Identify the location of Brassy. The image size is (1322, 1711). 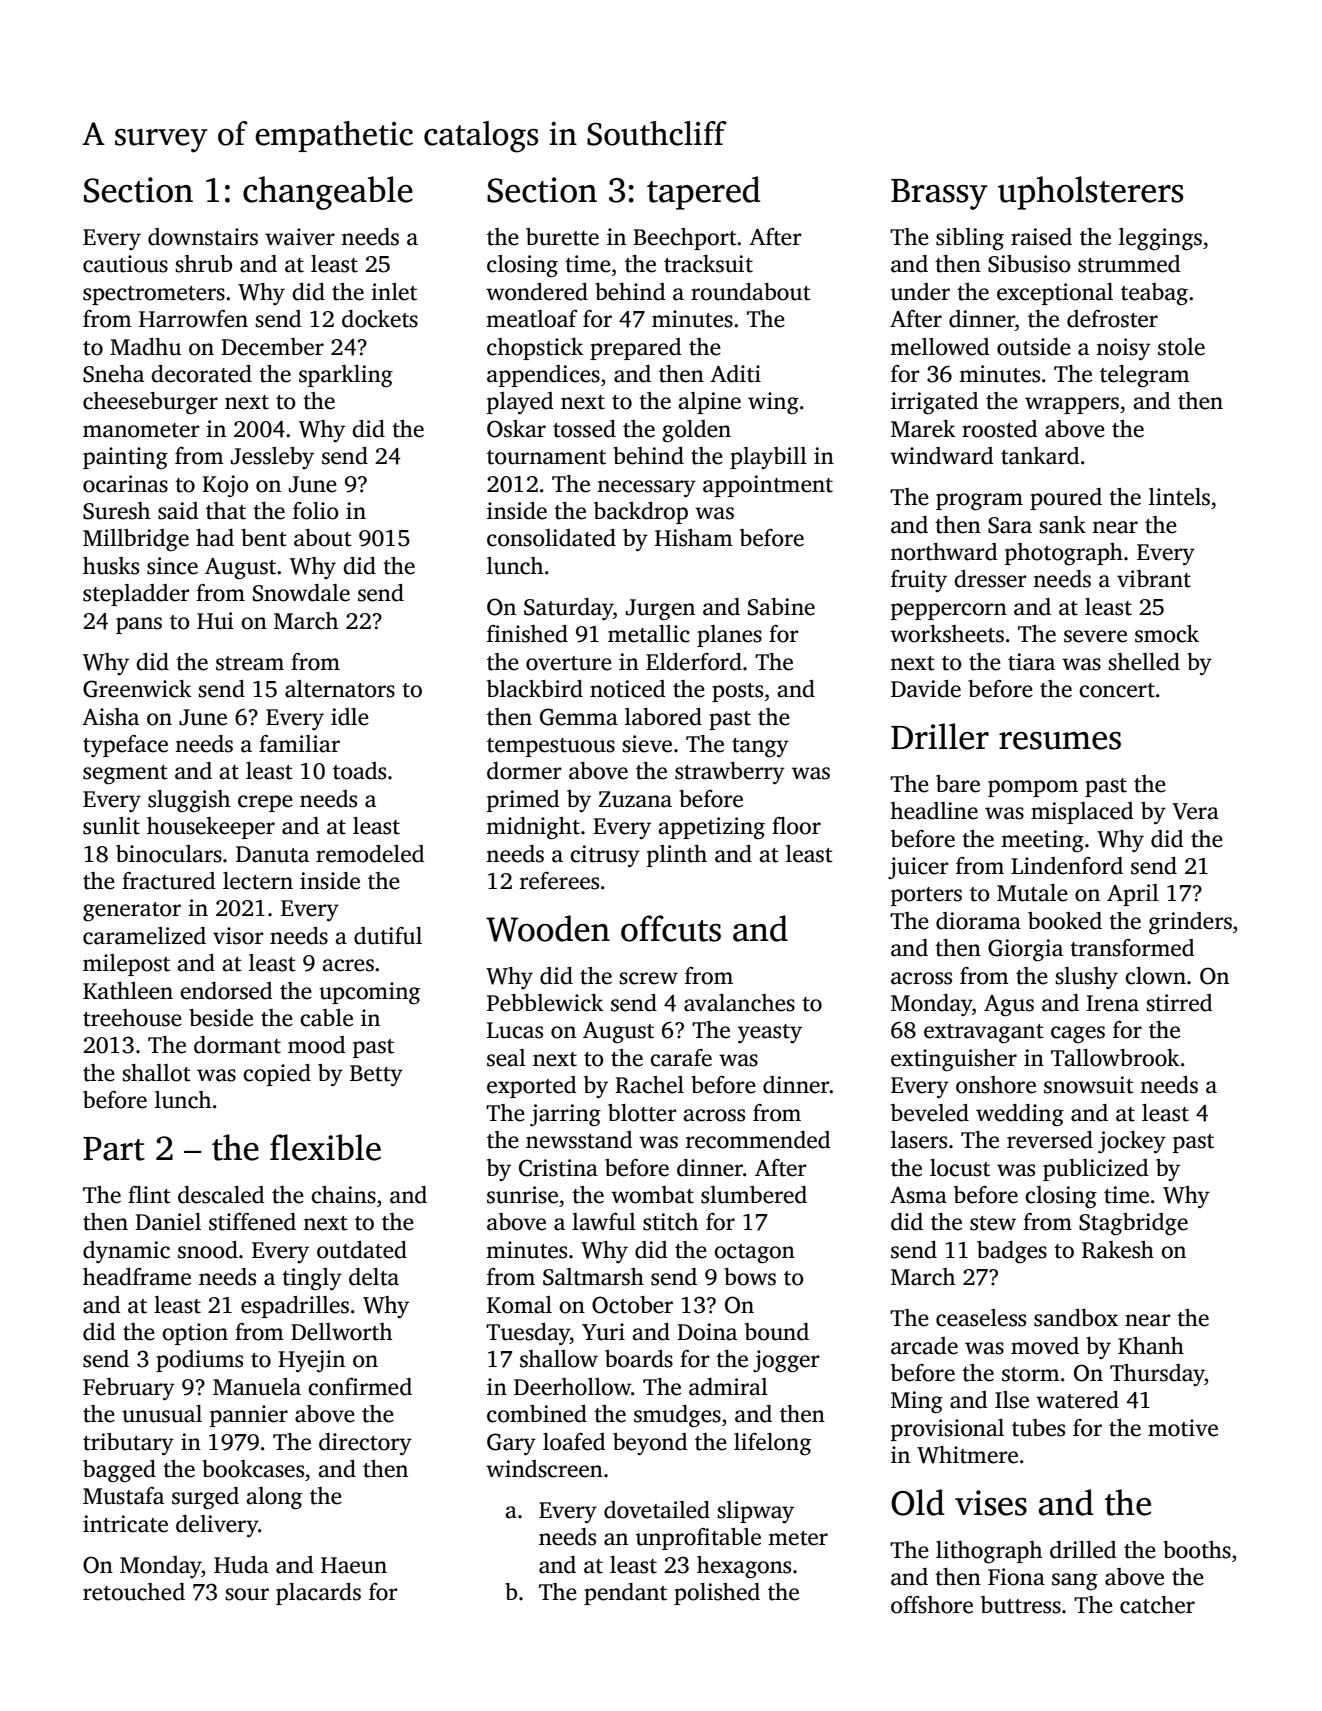
(939, 194).
